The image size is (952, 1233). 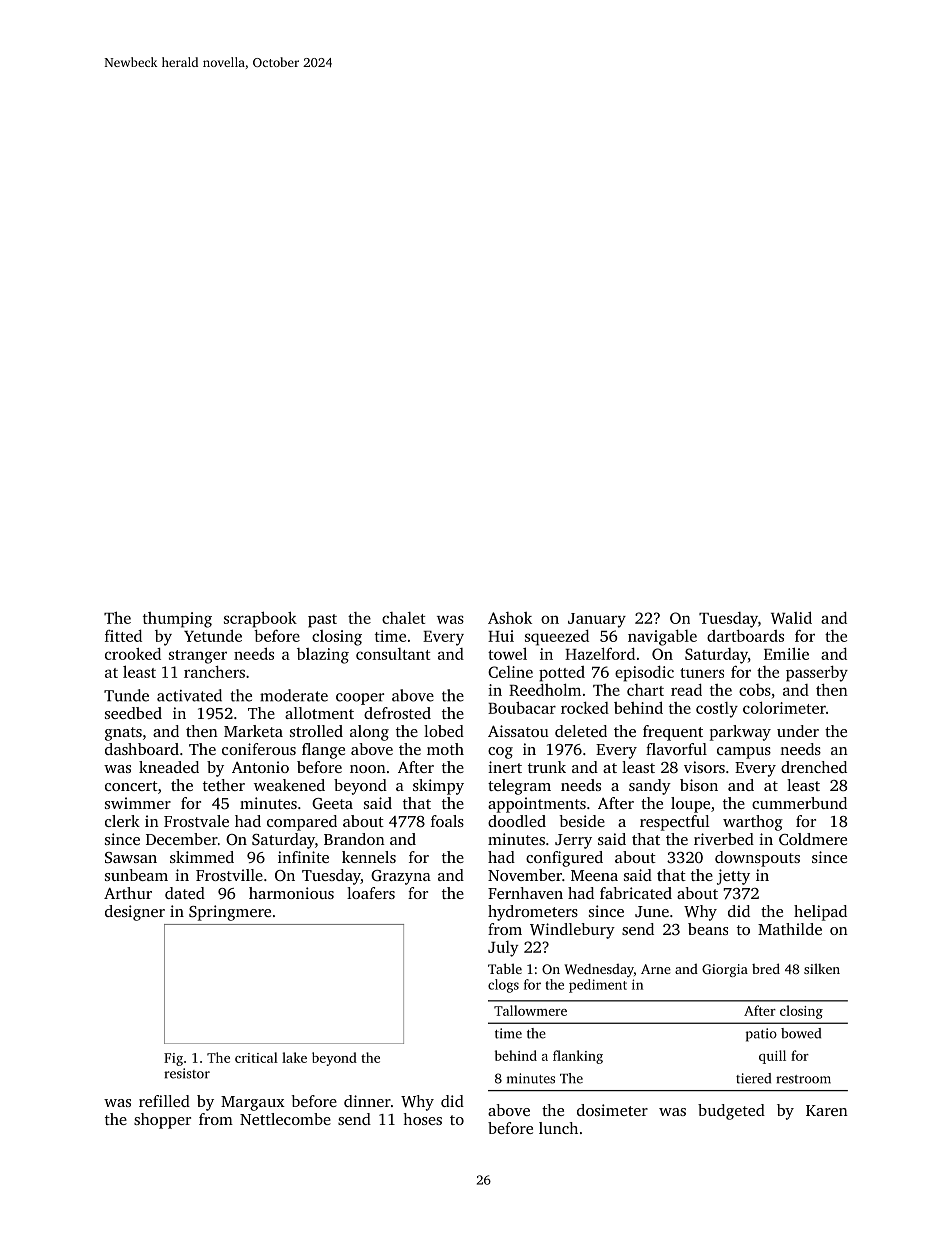 I want to click on configured, so click(x=564, y=859).
